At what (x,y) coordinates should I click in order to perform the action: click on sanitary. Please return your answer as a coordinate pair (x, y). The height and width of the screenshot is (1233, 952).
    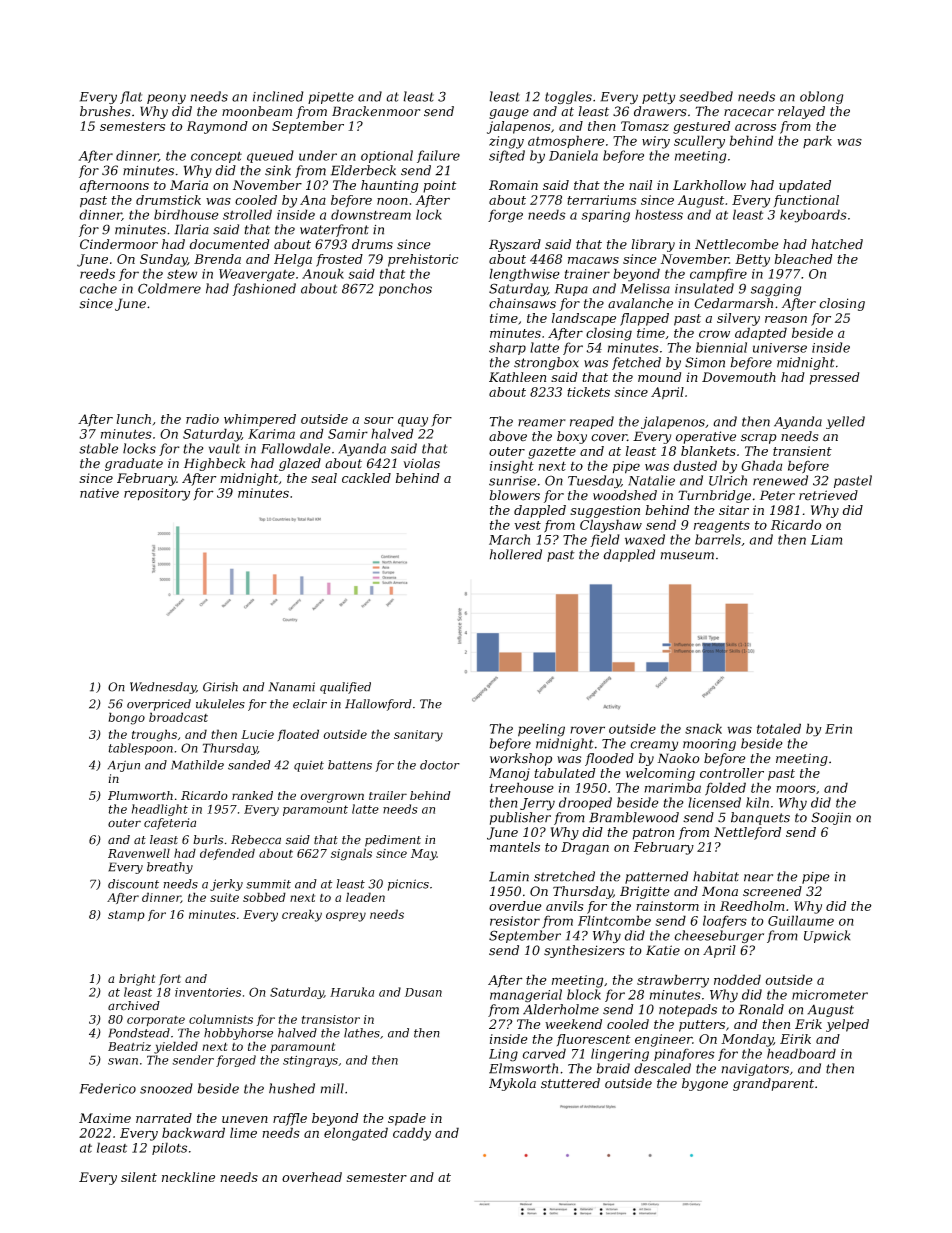
    Looking at the image, I should click on (418, 736).
